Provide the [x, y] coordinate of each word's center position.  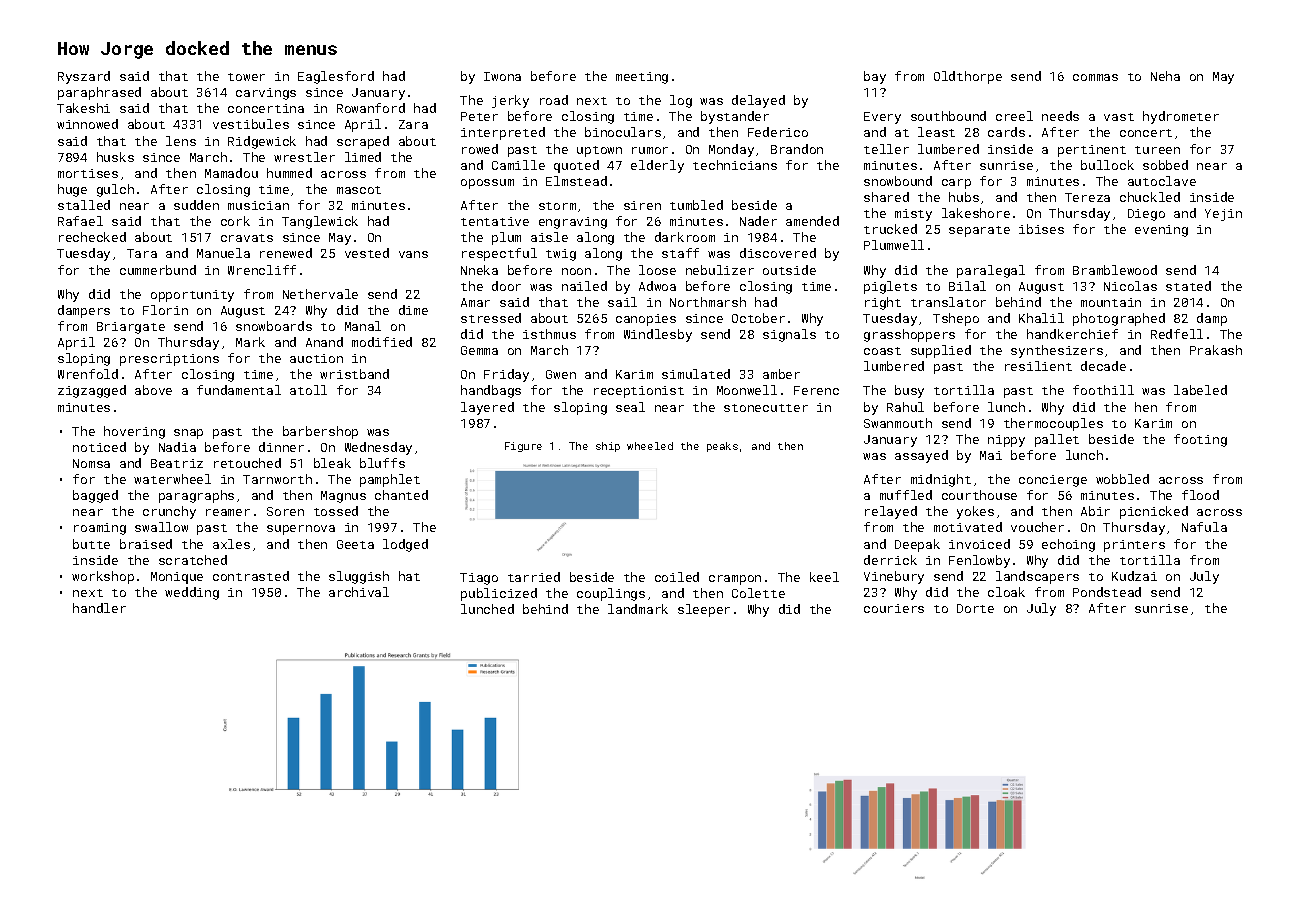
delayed [758, 101]
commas [1095, 77]
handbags [491, 391]
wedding [192, 593]
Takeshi [83, 108]
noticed [99, 447]
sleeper [704, 610]
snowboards [274, 326]
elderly [657, 166]
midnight [941, 480]
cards [1006, 132]
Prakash [1216, 350]
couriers [894, 608]
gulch [115, 190]
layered [487, 408]
